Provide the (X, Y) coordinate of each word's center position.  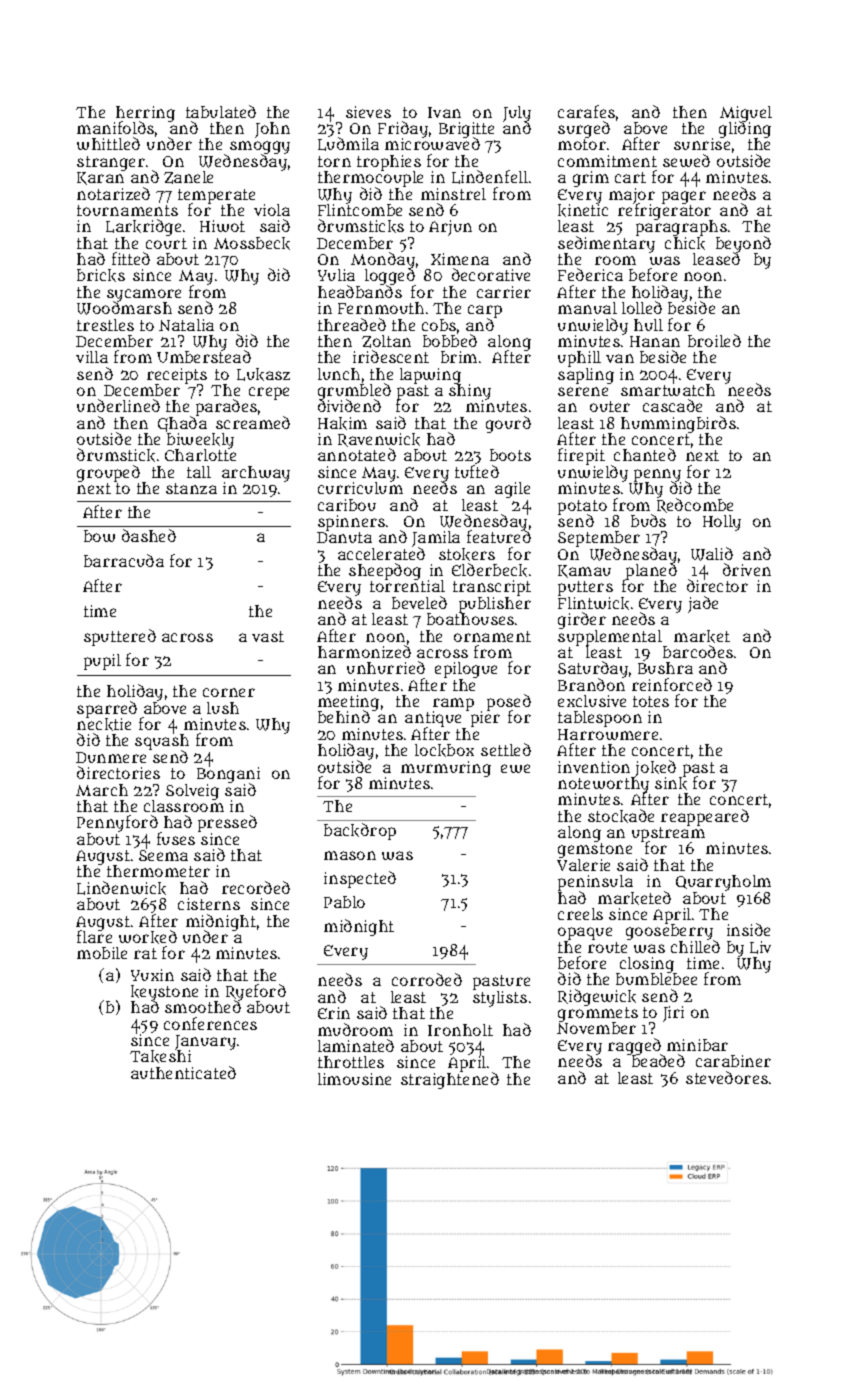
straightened (450, 1081)
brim (459, 357)
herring (145, 114)
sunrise (702, 144)
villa (92, 357)
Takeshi (160, 1057)
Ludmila (348, 144)
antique (433, 719)
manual (587, 308)
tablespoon (600, 719)
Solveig (192, 792)
